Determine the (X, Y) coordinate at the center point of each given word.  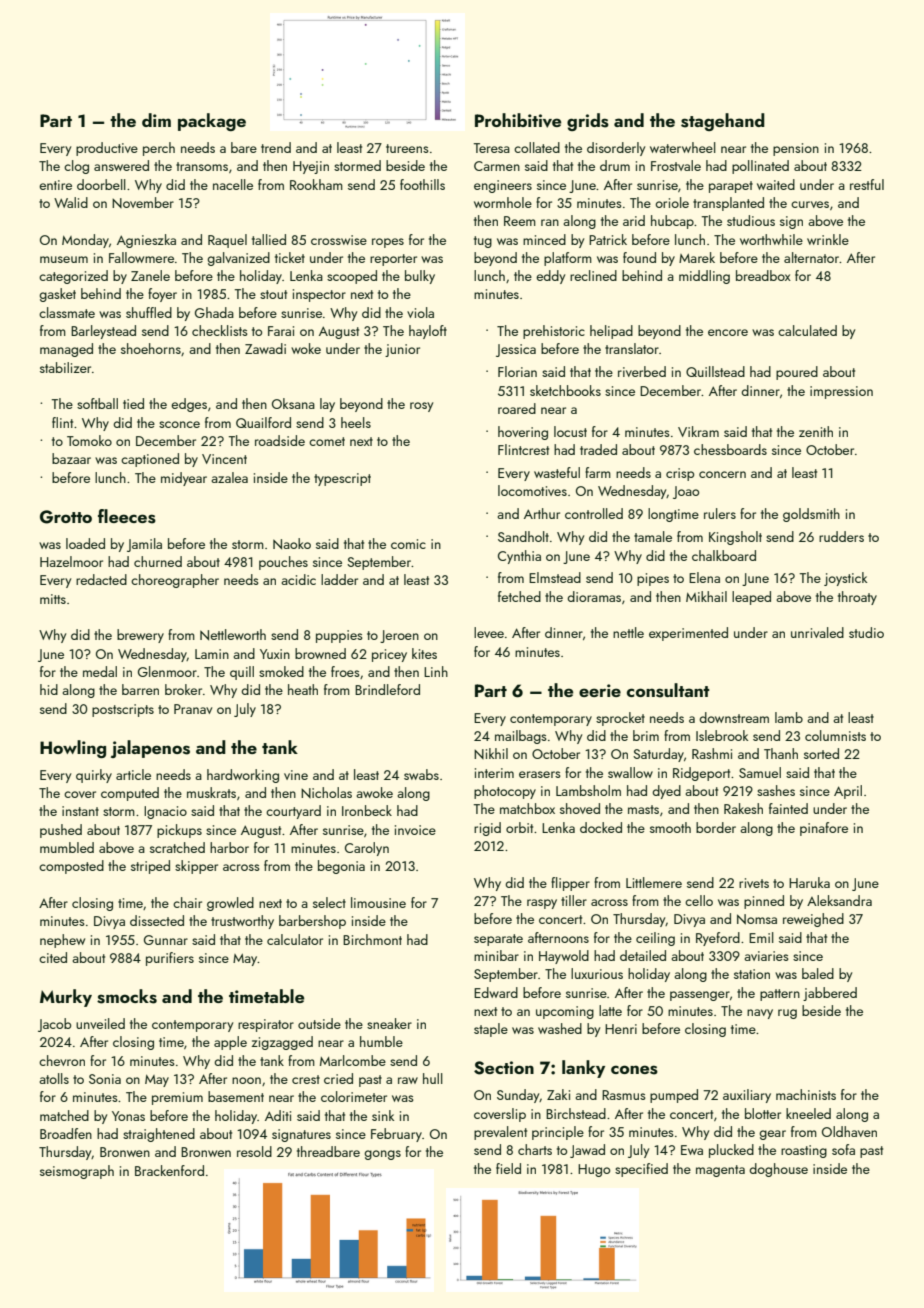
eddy (550, 277)
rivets (754, 883)
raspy (542, 904)
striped (150, 867)
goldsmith (811, 515)
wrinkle (828, 239)
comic (408, 544)
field (508, 1168)
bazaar (71, 458)
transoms (202, 166)
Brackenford (169, 1170)
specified (641, 1170)
